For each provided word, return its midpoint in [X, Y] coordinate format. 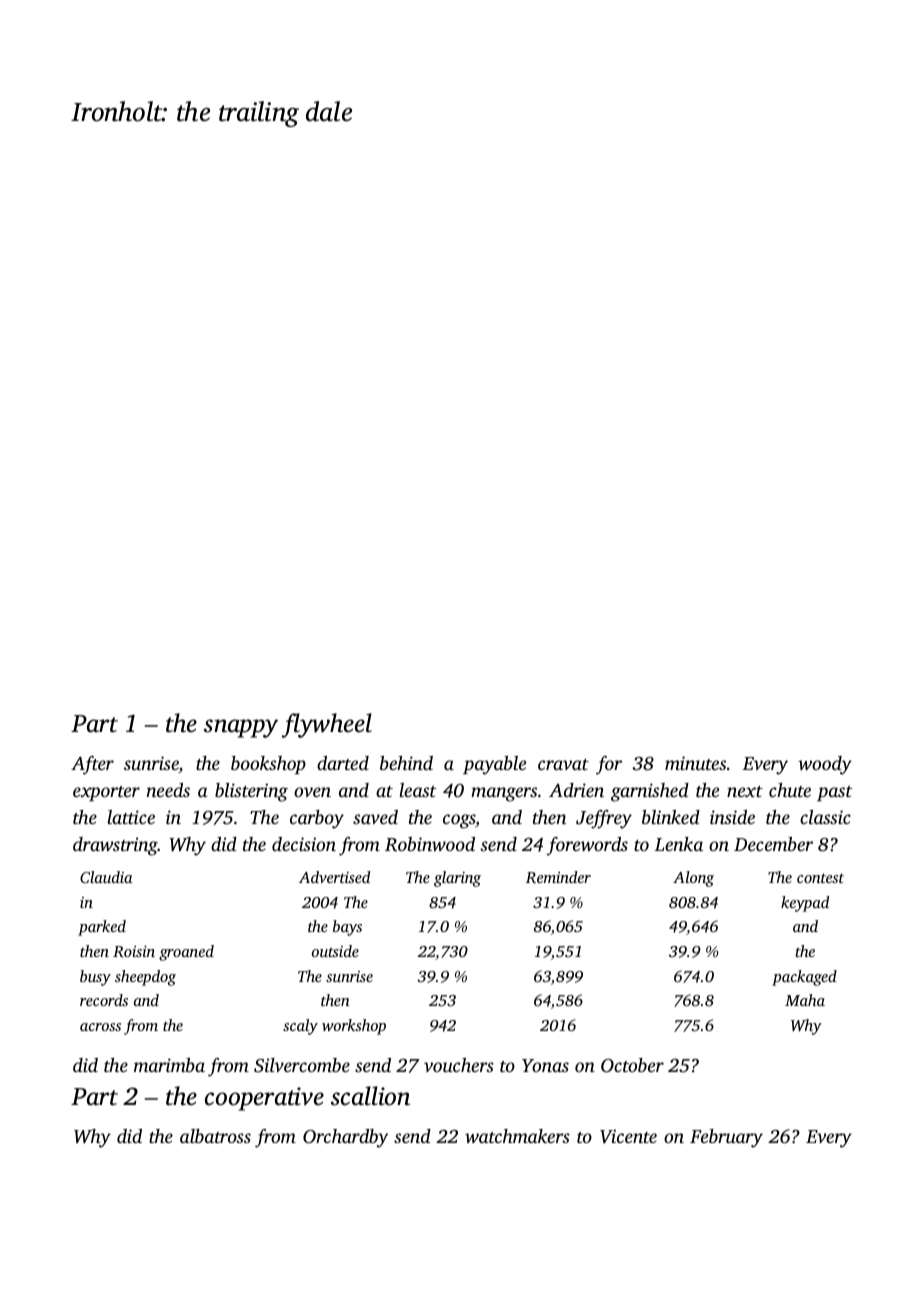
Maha [805, 1000]
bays [347, 928]
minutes [695, 763]
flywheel [327, 725]
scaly [300, 1027]
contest [820, 878]
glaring [457, 879]
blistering [251, 792]
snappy [241, 728]
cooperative [264, 1099]
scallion [370, 1096]
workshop [354, 1027]
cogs [459, 821]
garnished [650, 792]
